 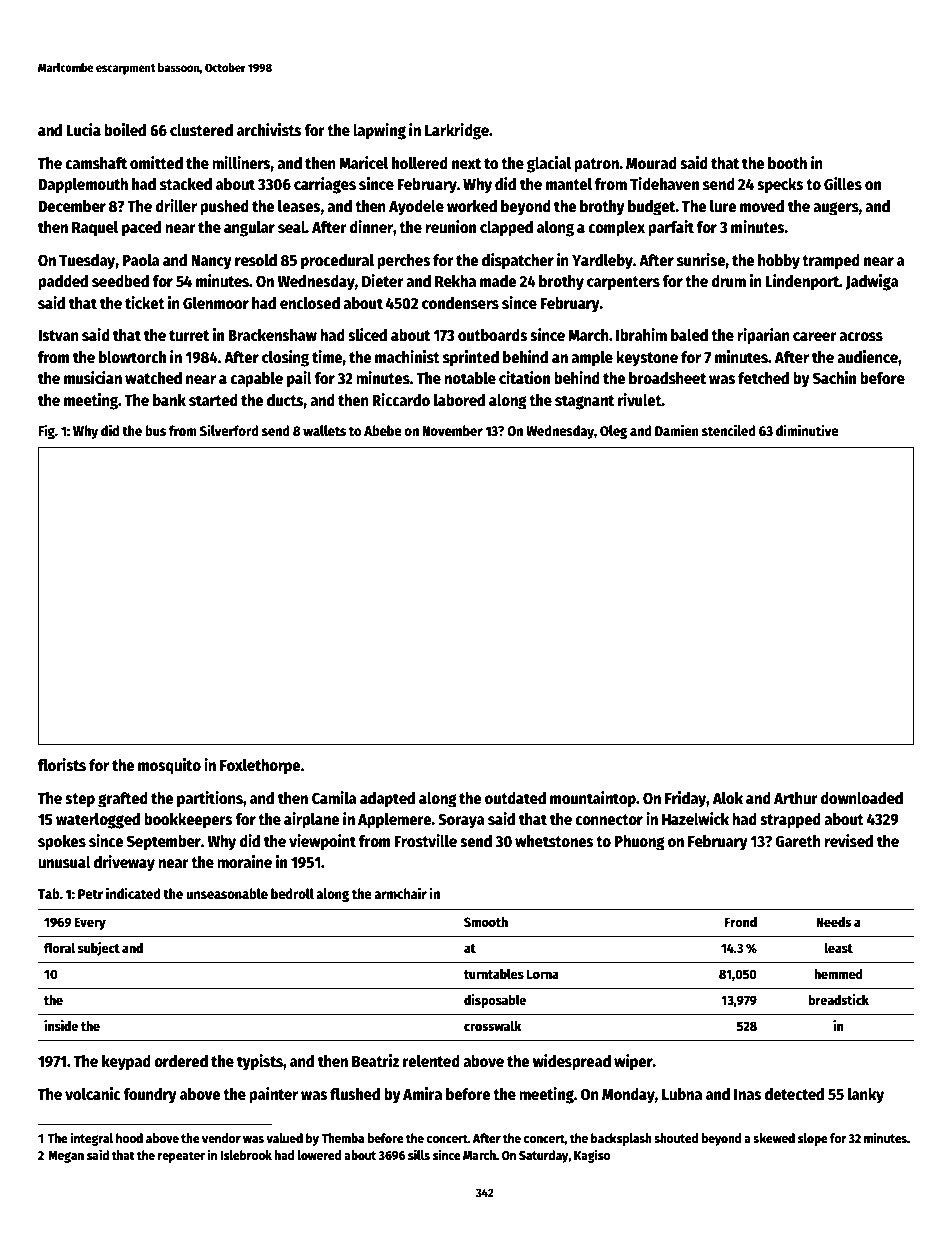 What do you see at coordinates (685, 799) in the image?
I see `Friday` at bounding box center [685, 799].
